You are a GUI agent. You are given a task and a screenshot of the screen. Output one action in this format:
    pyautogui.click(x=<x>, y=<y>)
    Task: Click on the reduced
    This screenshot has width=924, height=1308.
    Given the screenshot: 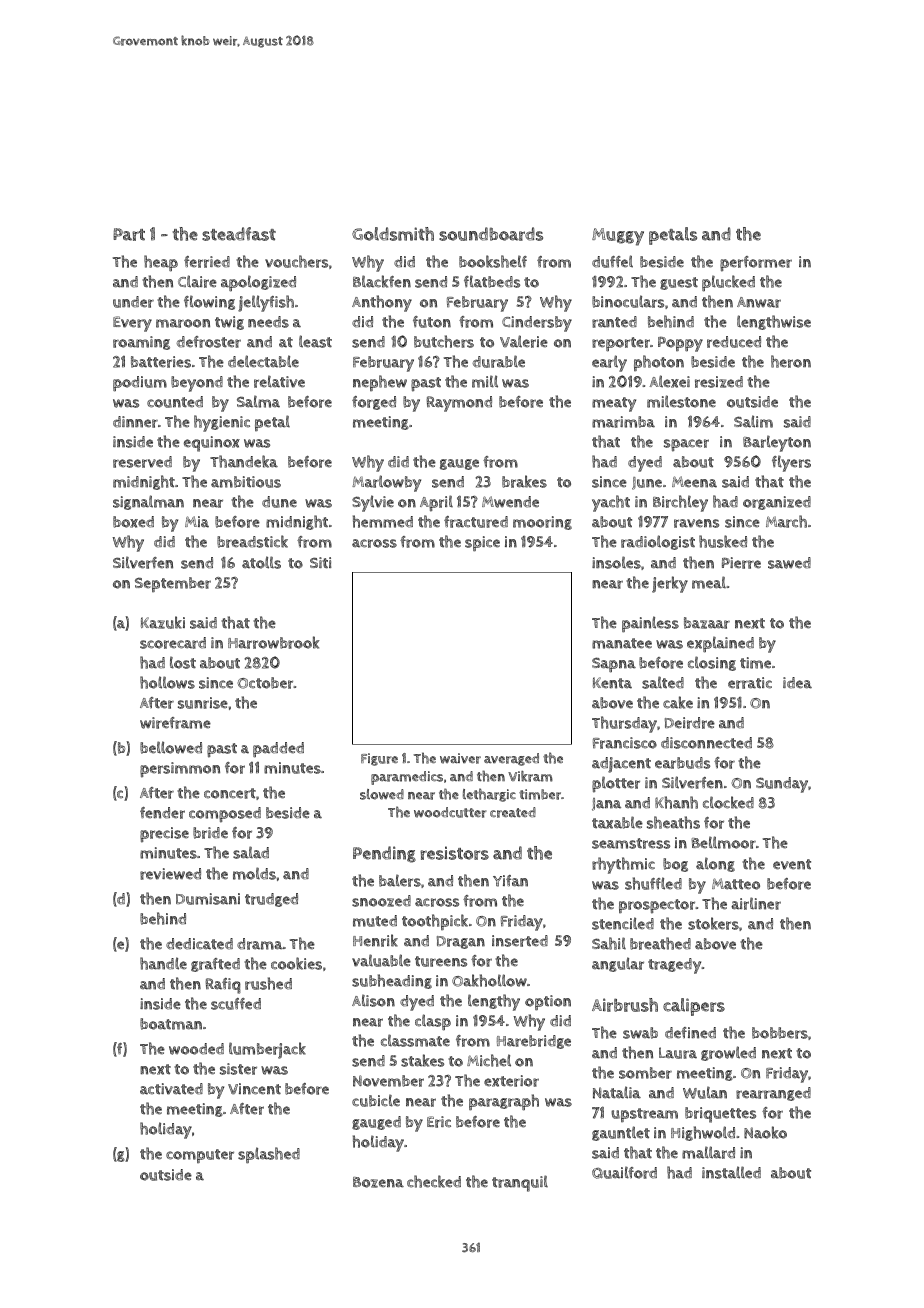 What is the action you would take?
    pyautogui.click(x=734, y=342)
